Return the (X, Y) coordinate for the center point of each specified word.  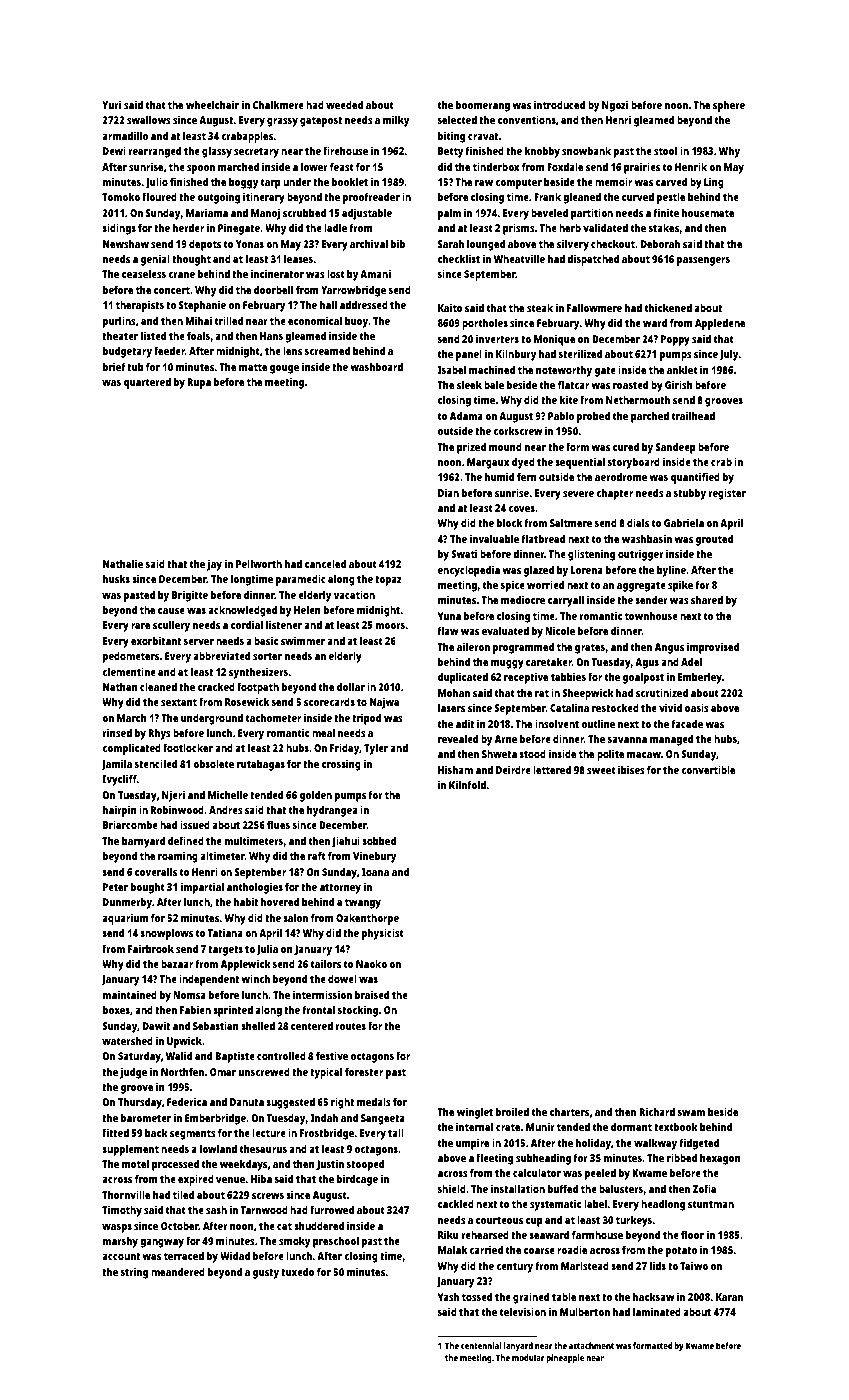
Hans (271, 336)
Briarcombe (130, 824)
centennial (481, 1345)
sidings (119, 229)
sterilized (580, 354)
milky (396, 121)
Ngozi (615, 106)
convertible (708, 769)
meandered (178, 1272)
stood (532, 754)
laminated (657, 1312)
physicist (383, 934)
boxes (116, 1010)
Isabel (452, 370)
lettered (552, 770)
